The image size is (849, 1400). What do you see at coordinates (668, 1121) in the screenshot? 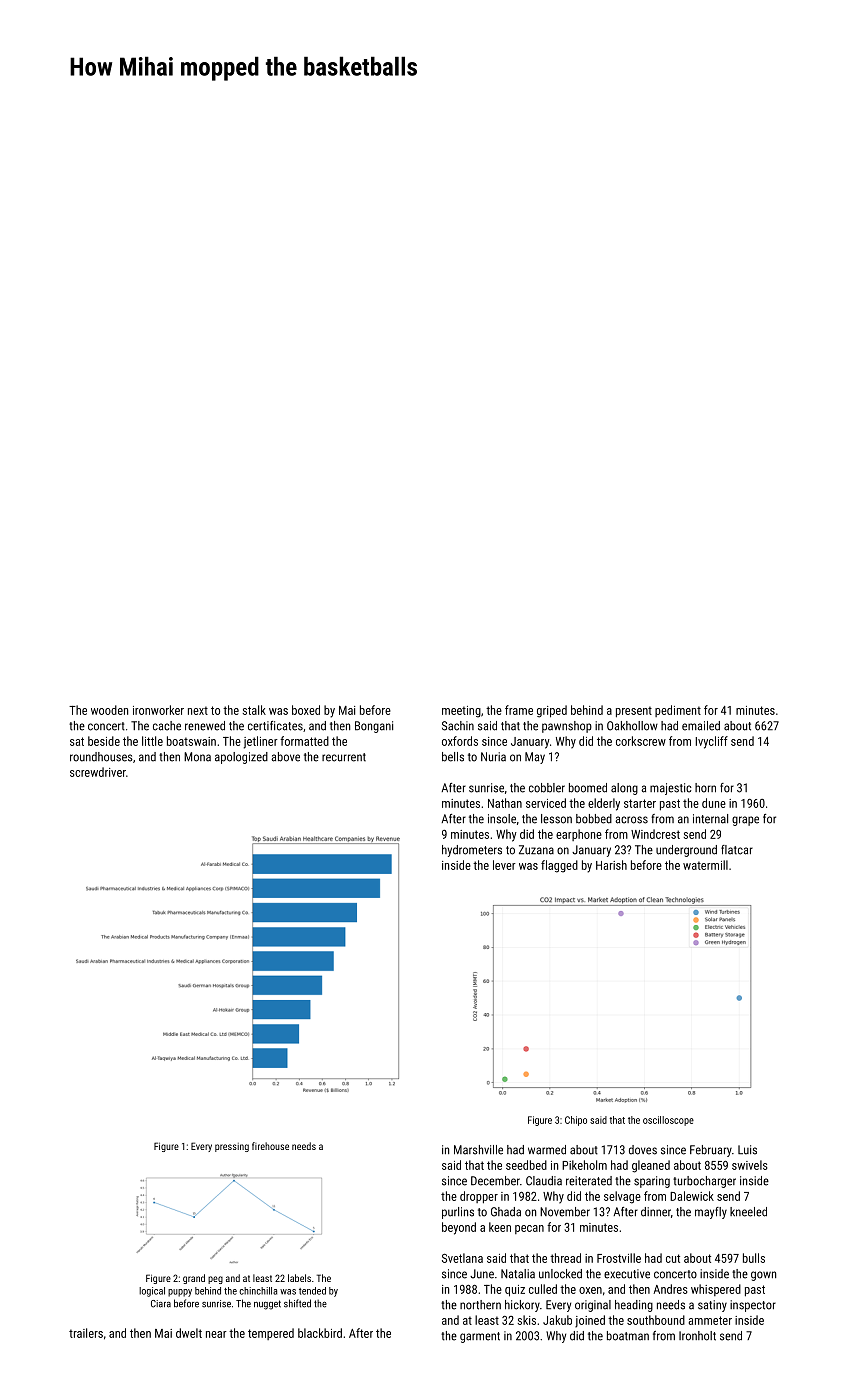
I see `oscilloscope` at bounding box center [668, 1121].
